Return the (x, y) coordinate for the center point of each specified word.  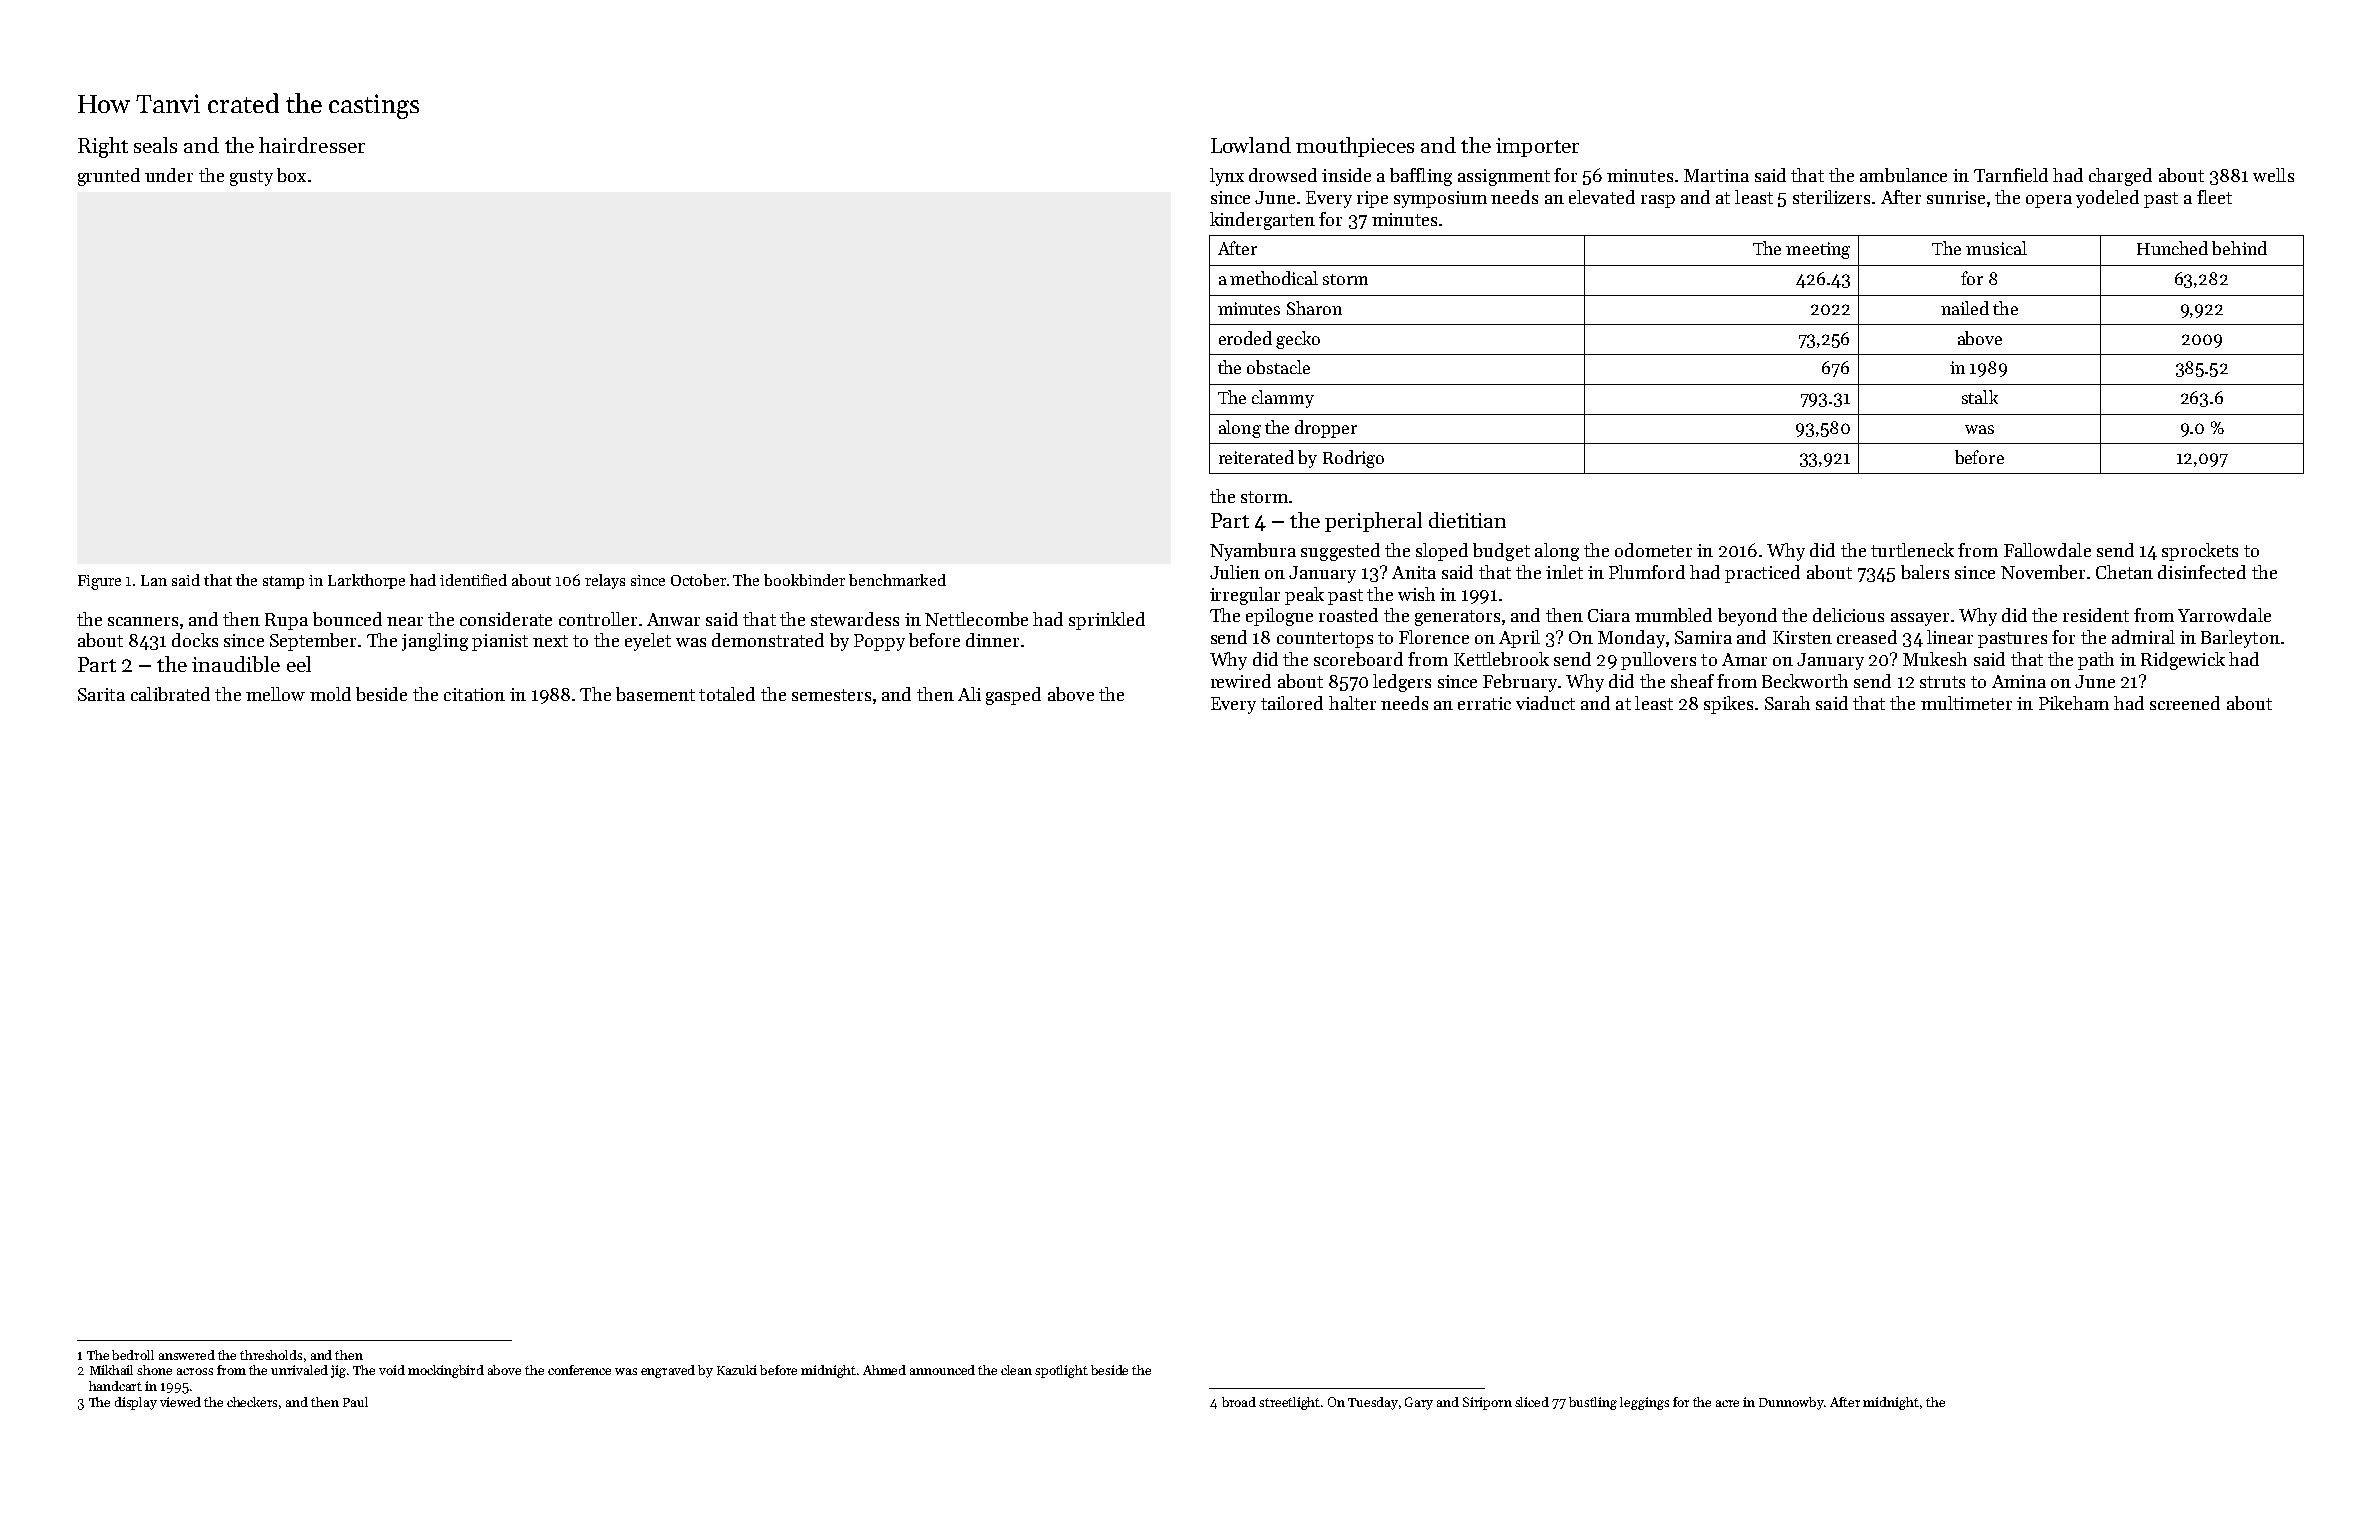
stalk (1980, 397)
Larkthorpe (366, 581)
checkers (252, 1402)
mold (330, 694)
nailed (1965, 308)
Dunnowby (1792, 1403)
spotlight (1061, 1371)
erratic (1484, 703)
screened (2185, 703)
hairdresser (312, 145)
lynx (1227, 177)
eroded (1245, 338)
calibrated (170, 694)
